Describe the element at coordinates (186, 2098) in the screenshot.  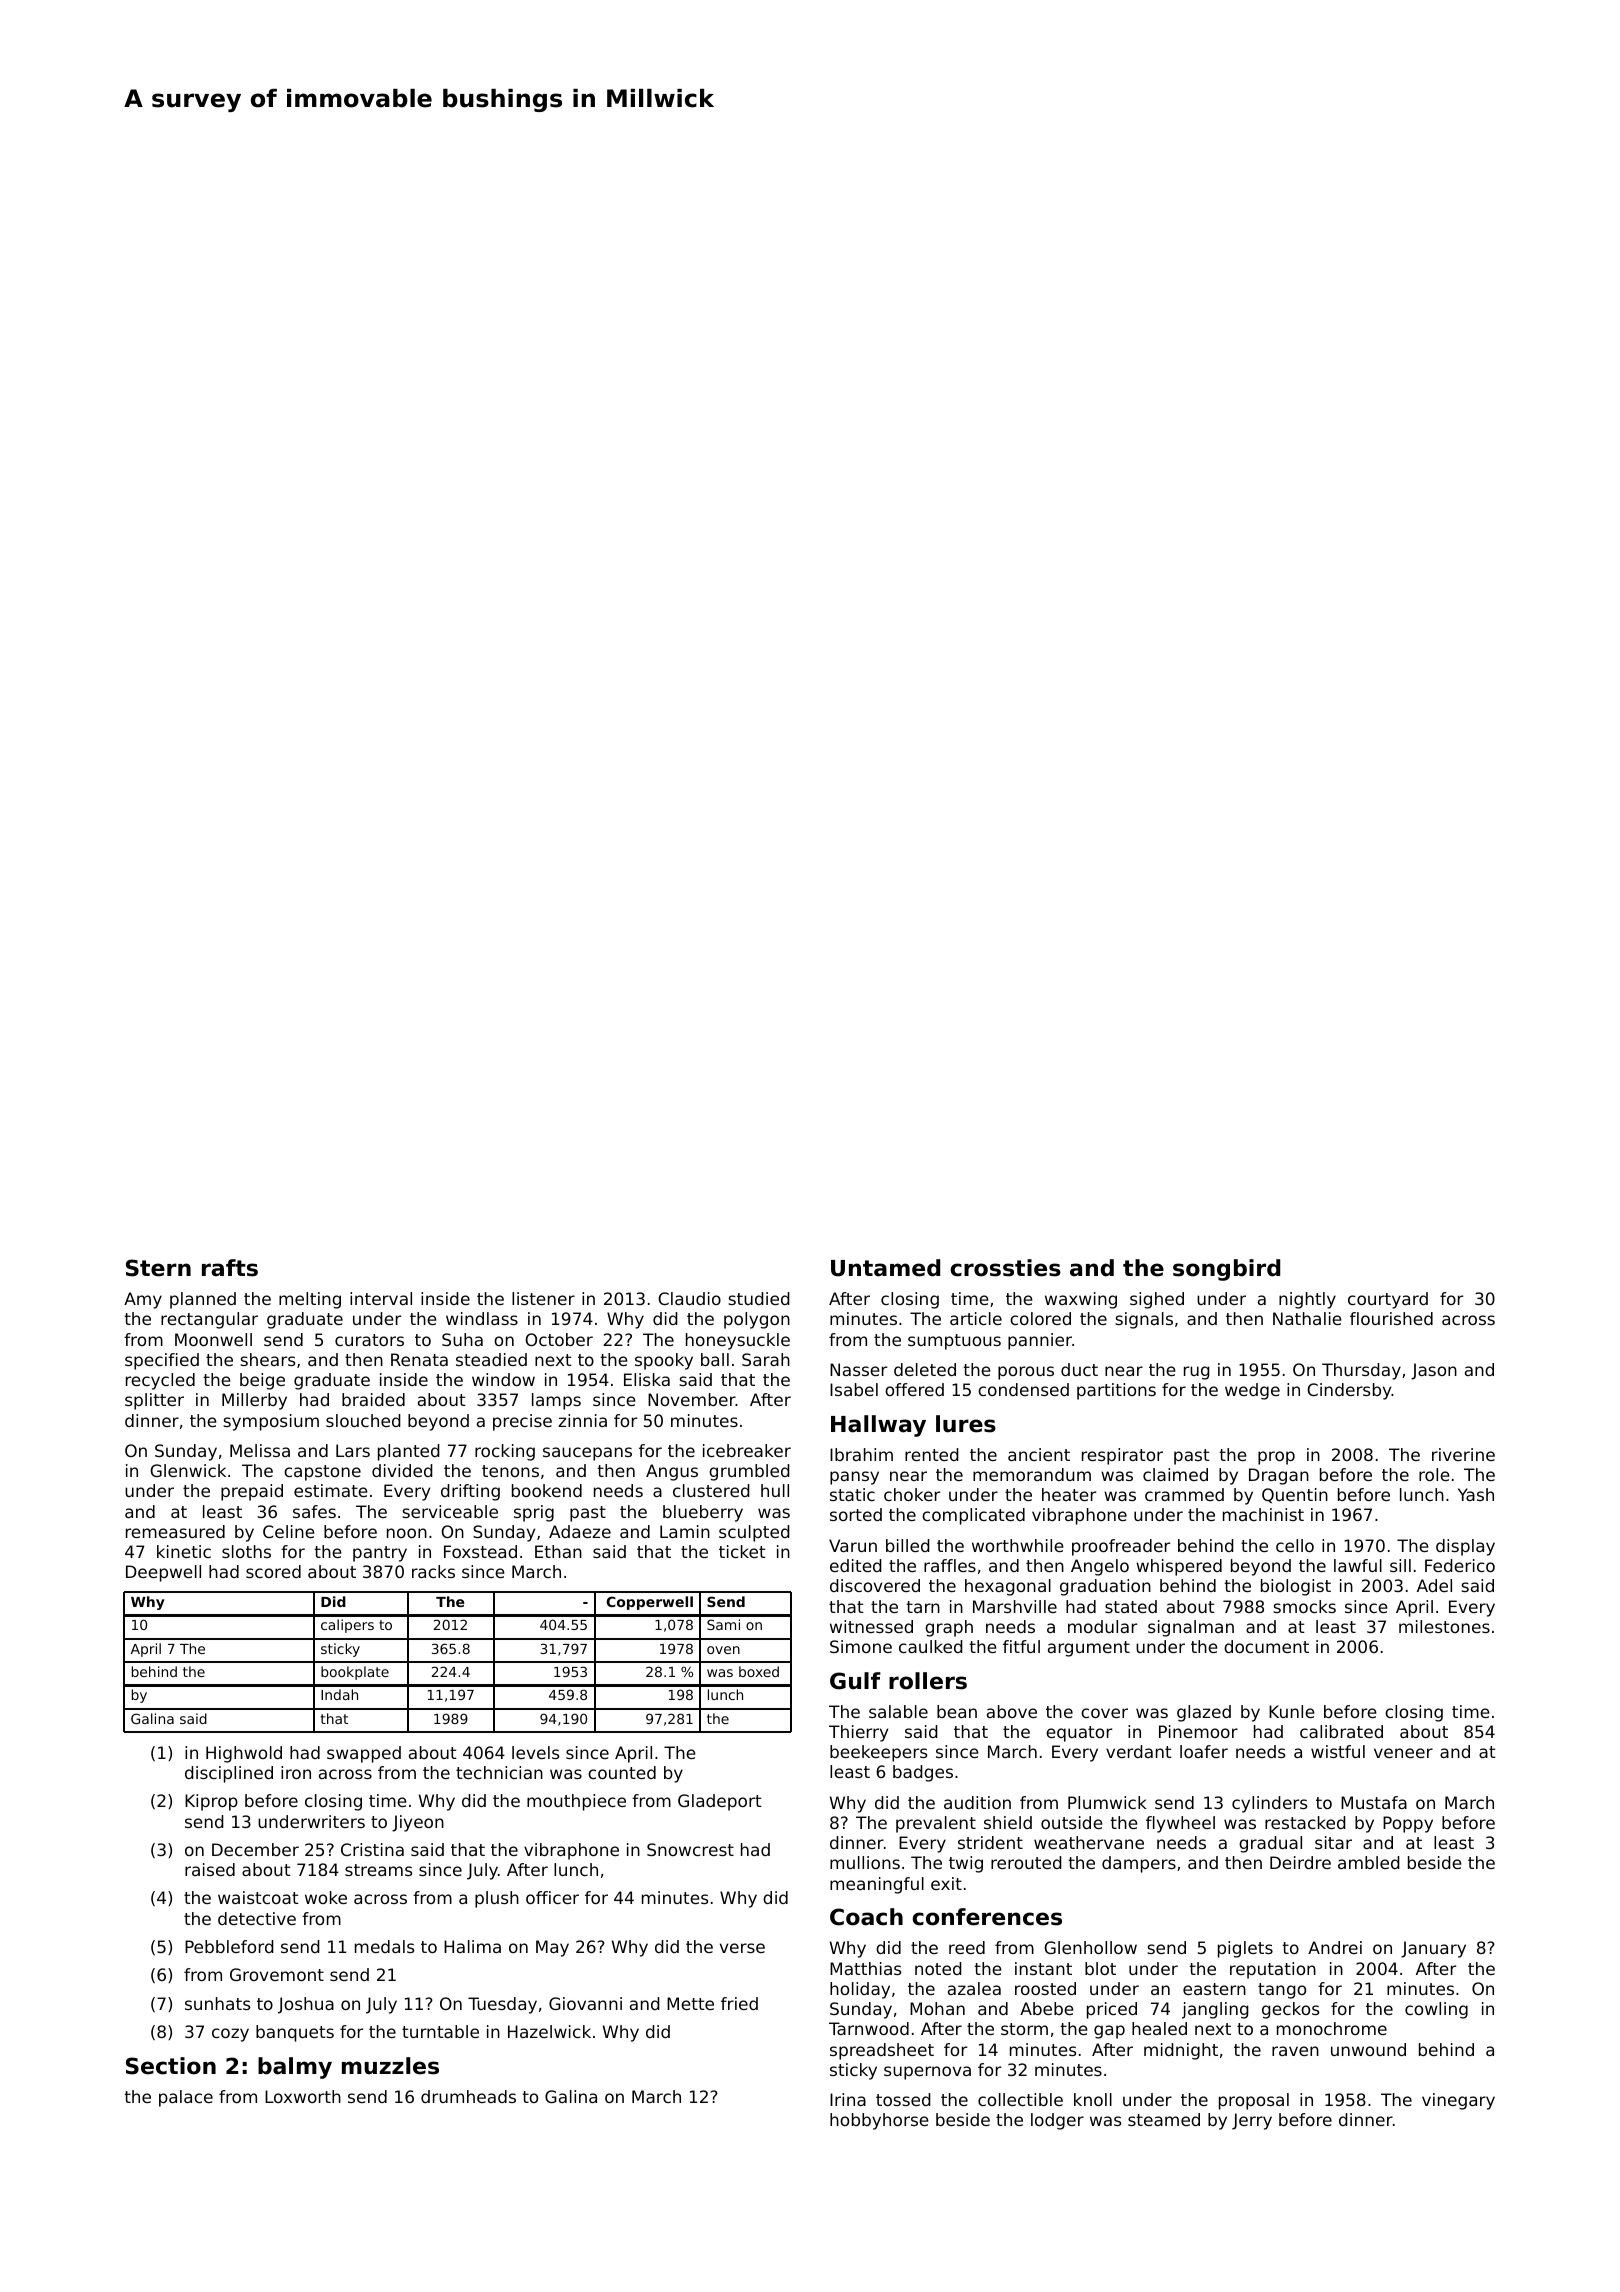
I see `palace` at that location.
